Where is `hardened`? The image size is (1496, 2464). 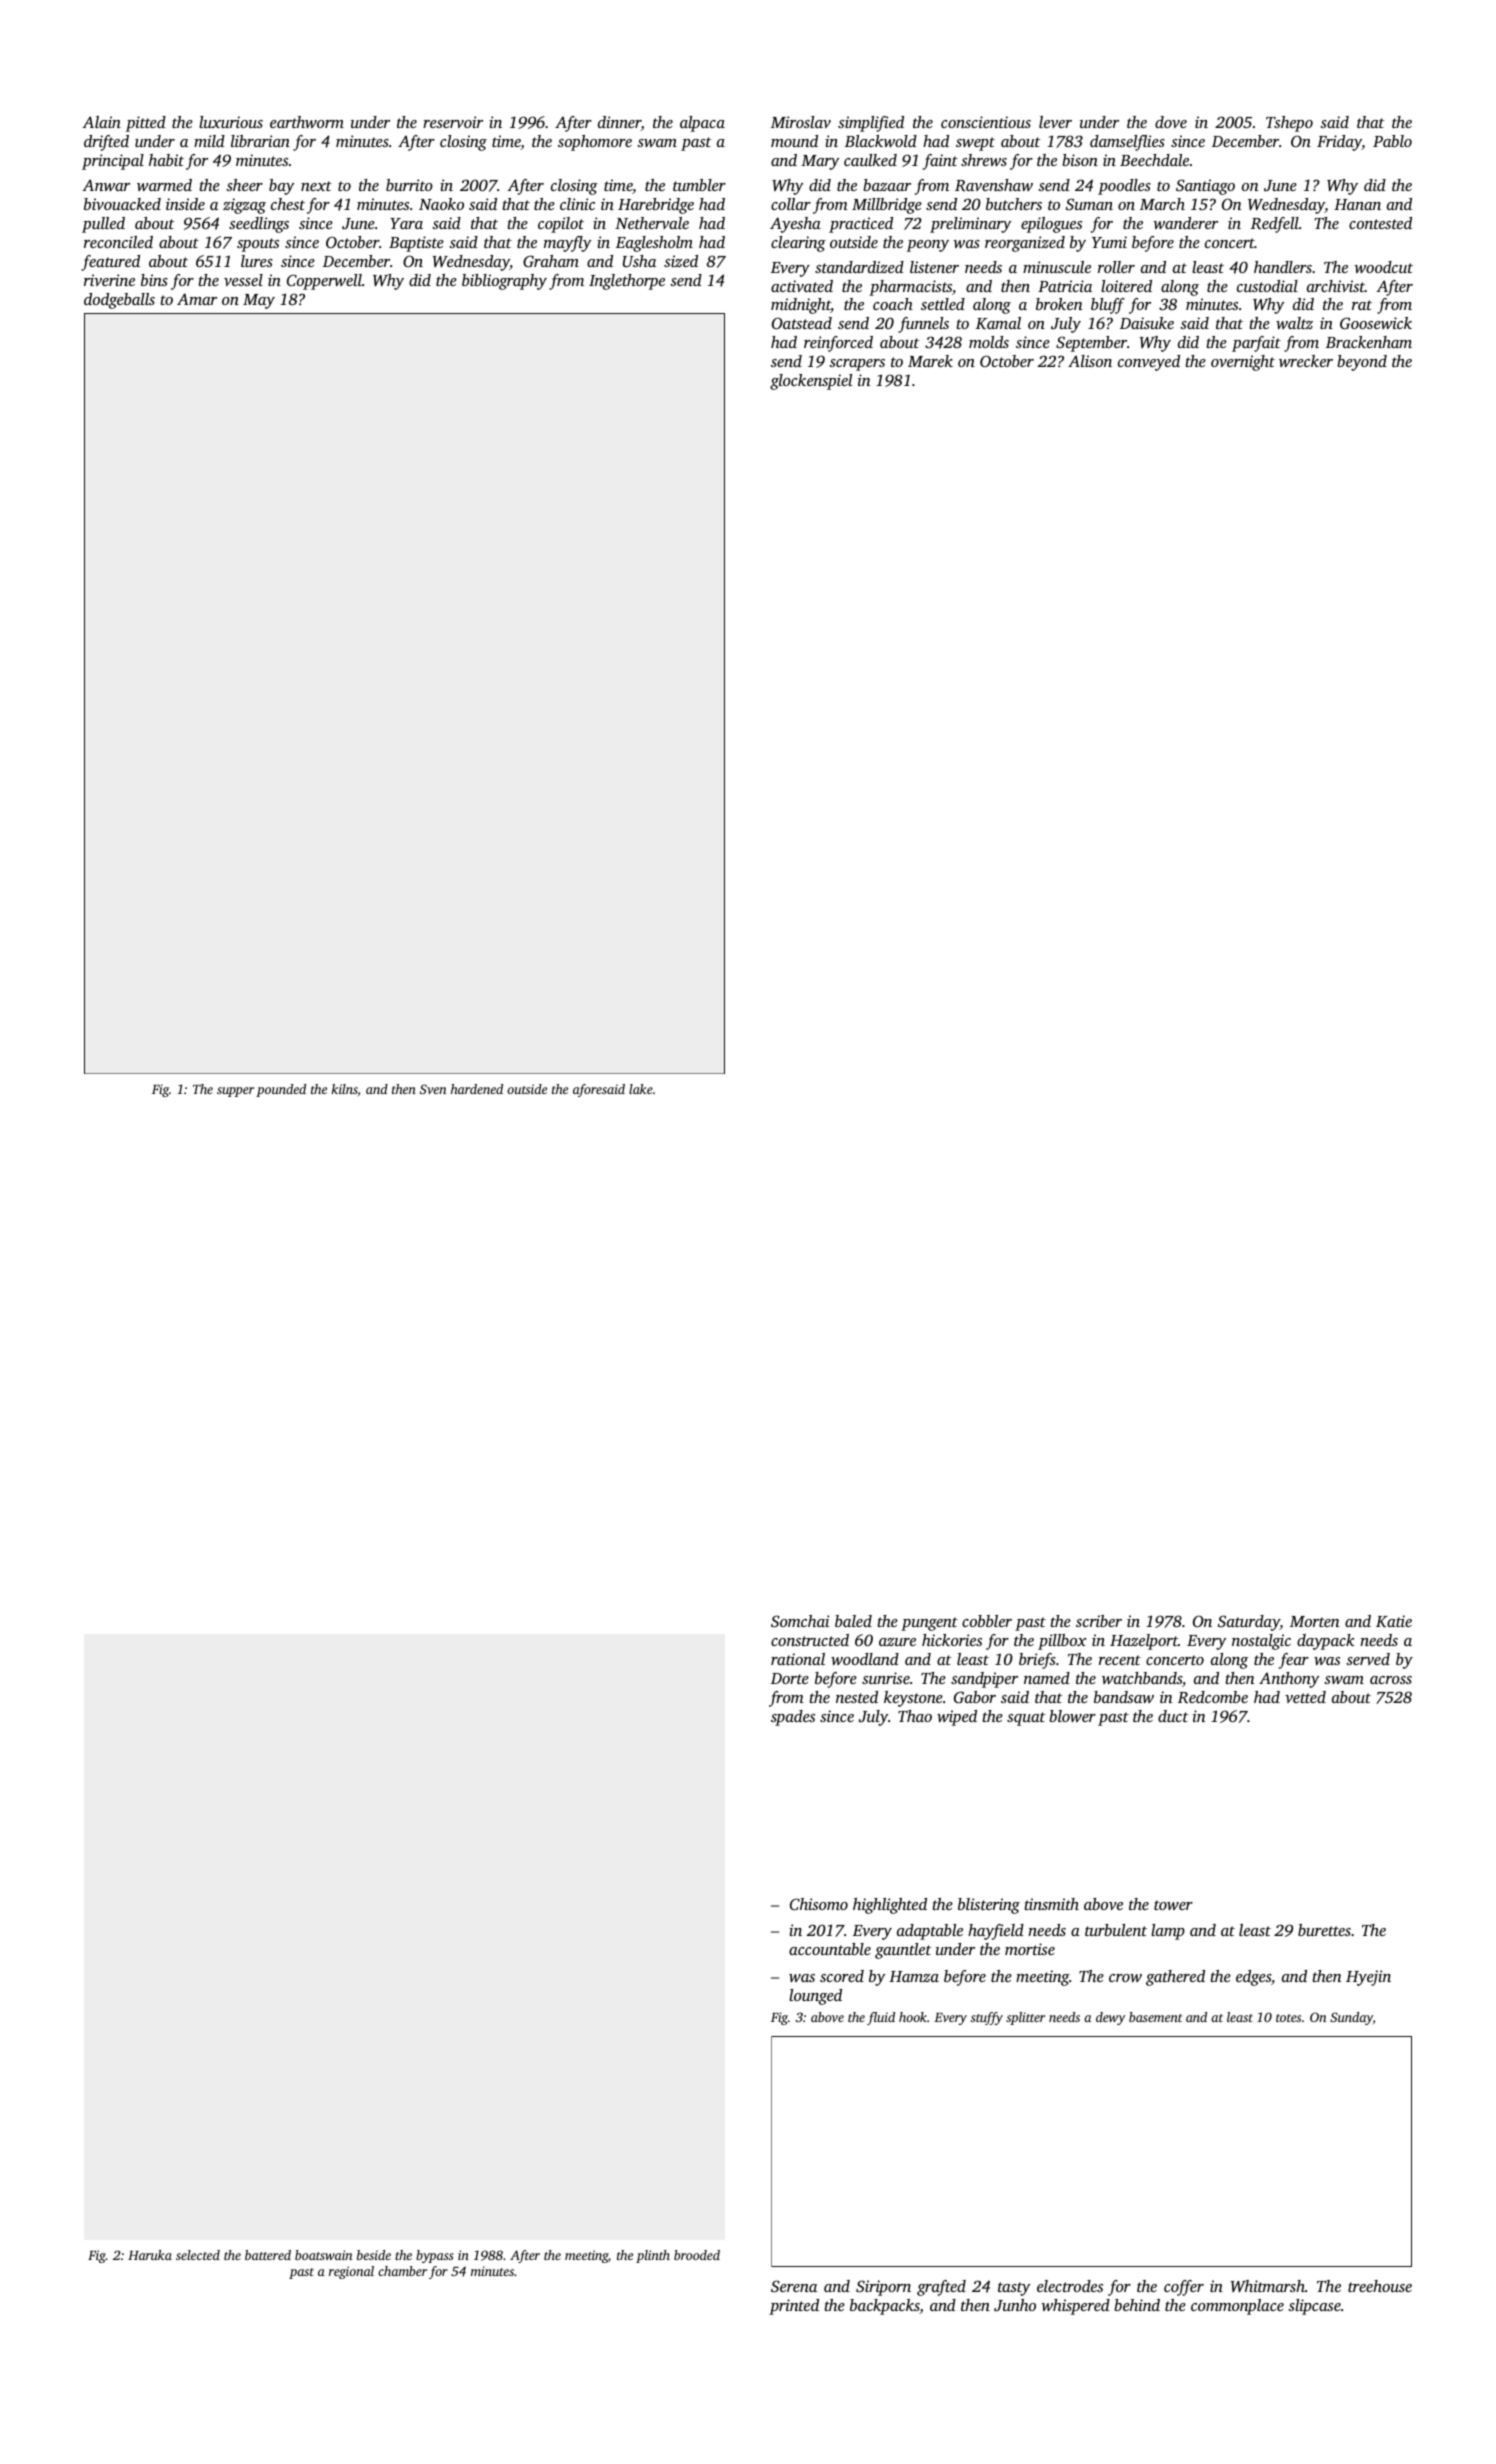 hardened is located at coordinates (477, 1089).
